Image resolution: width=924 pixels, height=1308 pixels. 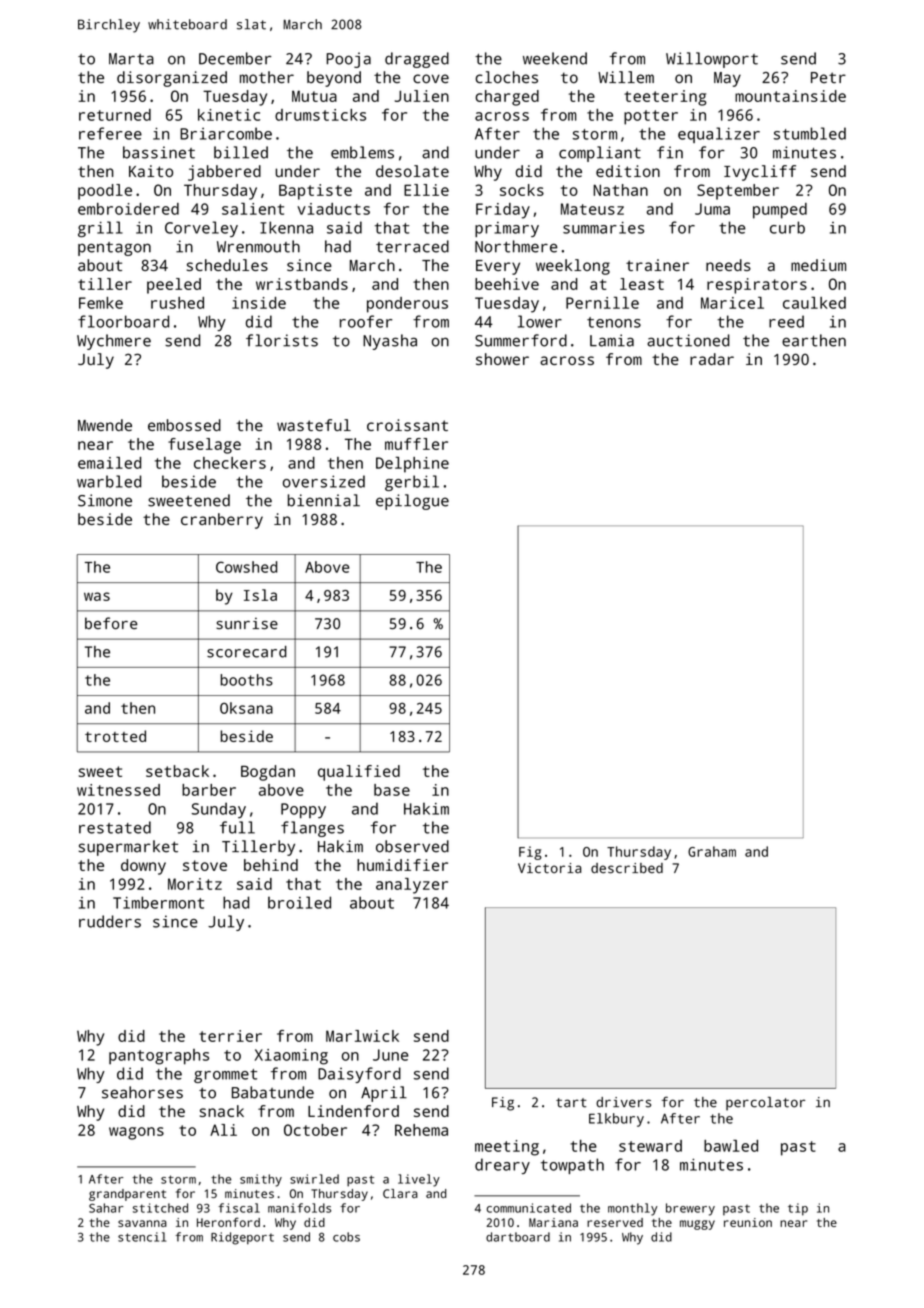 I want to click on fin, so click(x=670, y=152).
